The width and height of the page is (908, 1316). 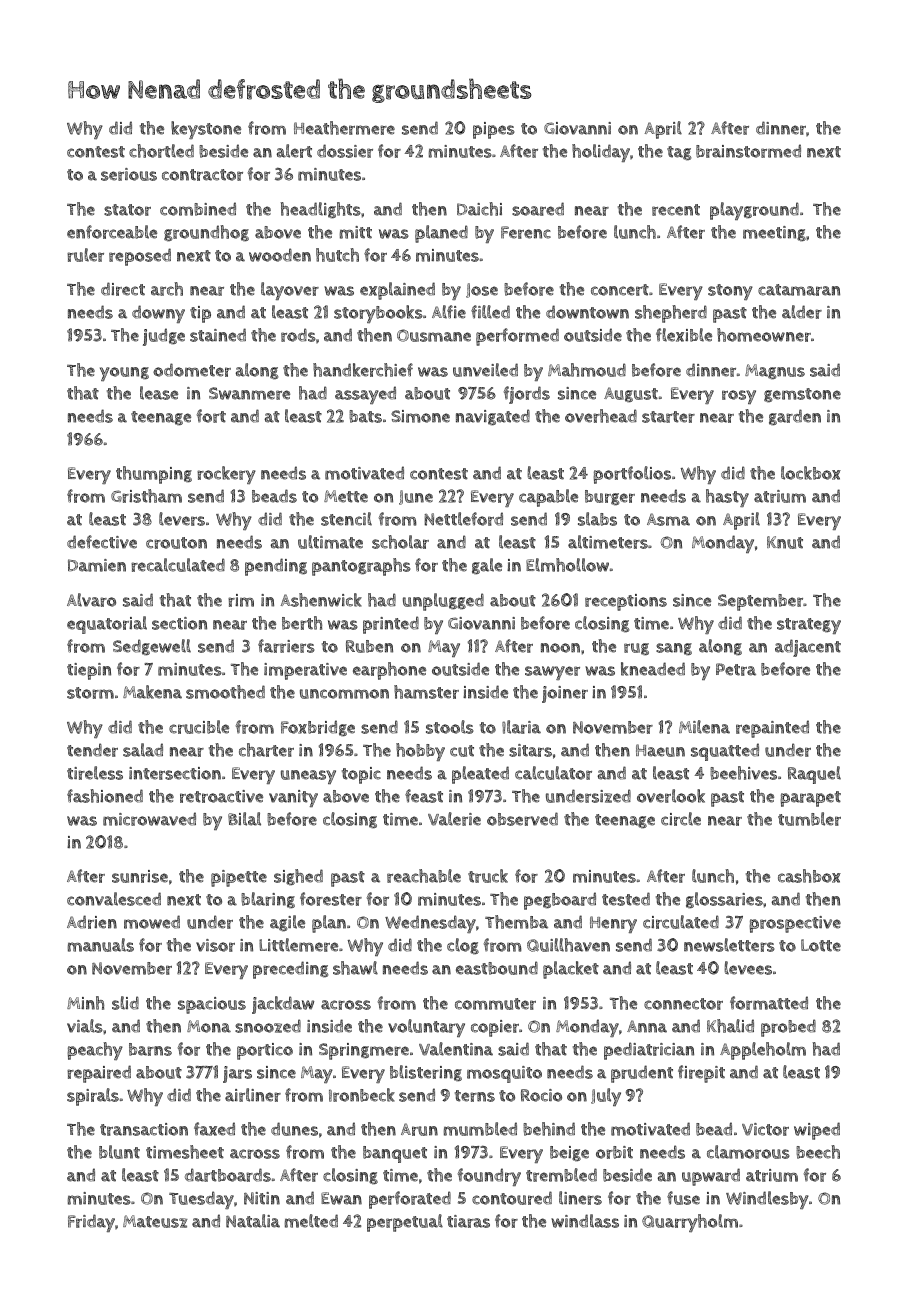 I want to click on Raquel, so click(x=814, y=775).
